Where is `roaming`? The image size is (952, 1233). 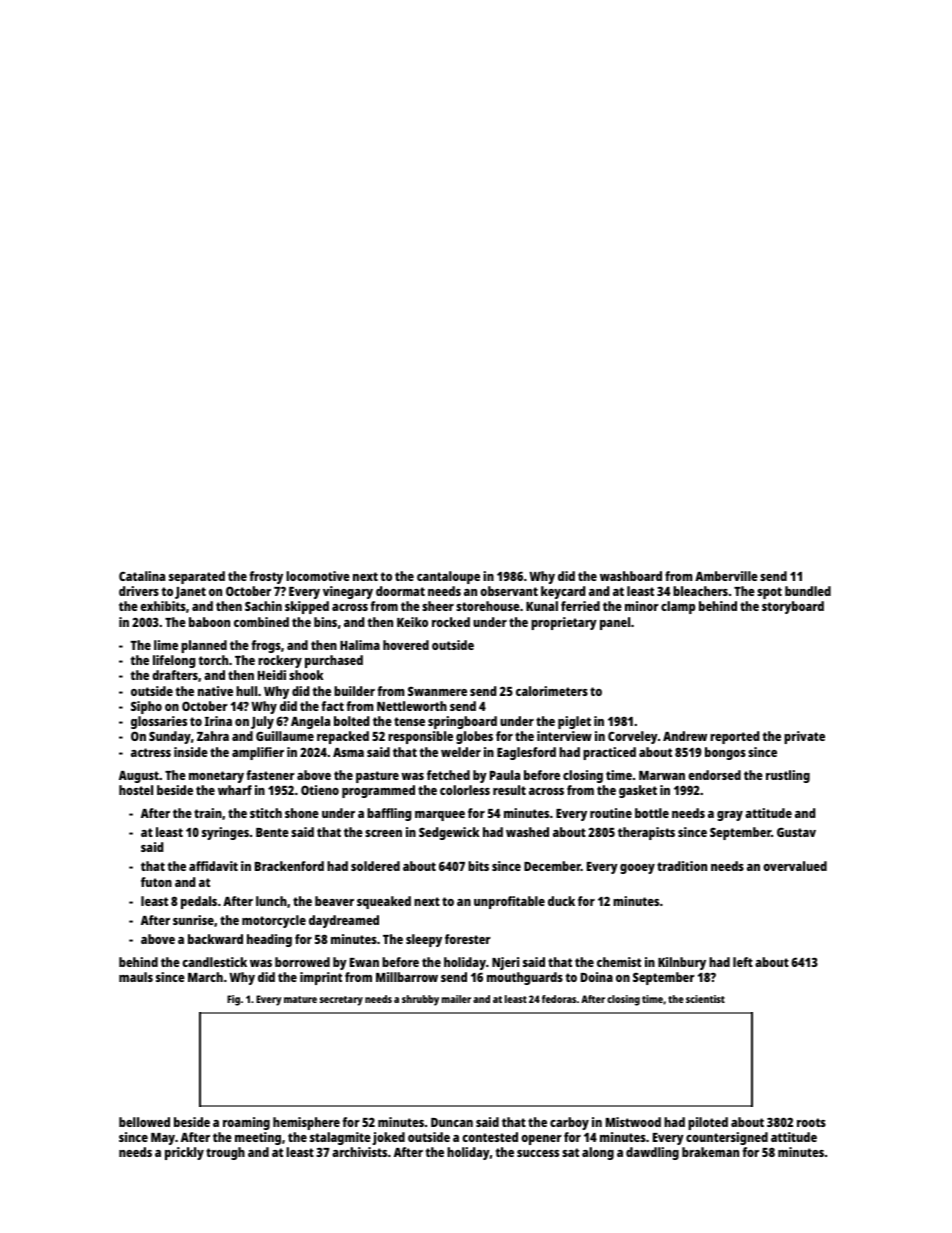 roaming is located at coordinates (246, 1123).
